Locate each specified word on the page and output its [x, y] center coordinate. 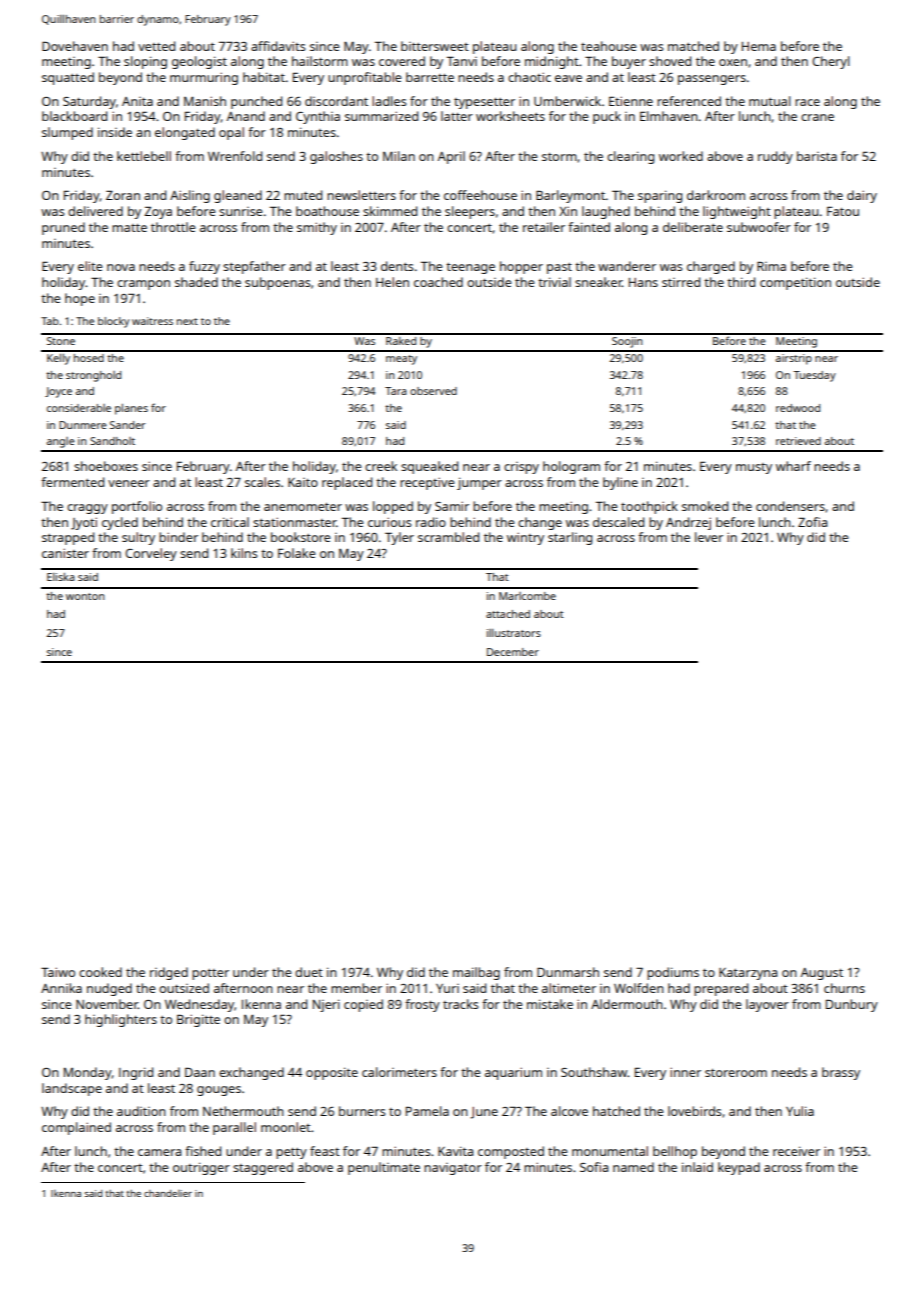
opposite [332, 1073]
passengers [712, 80]
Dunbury [852, 1005]
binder [178, 537]
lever [709, 537]
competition [795, 283]
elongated [185, 133]
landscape [72, 1089]
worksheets [510, 116]
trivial [554, 282]
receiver [796, 1151]
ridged [169, 973]
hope [80, 299]
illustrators [514, 633]
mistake [550, 1004]
